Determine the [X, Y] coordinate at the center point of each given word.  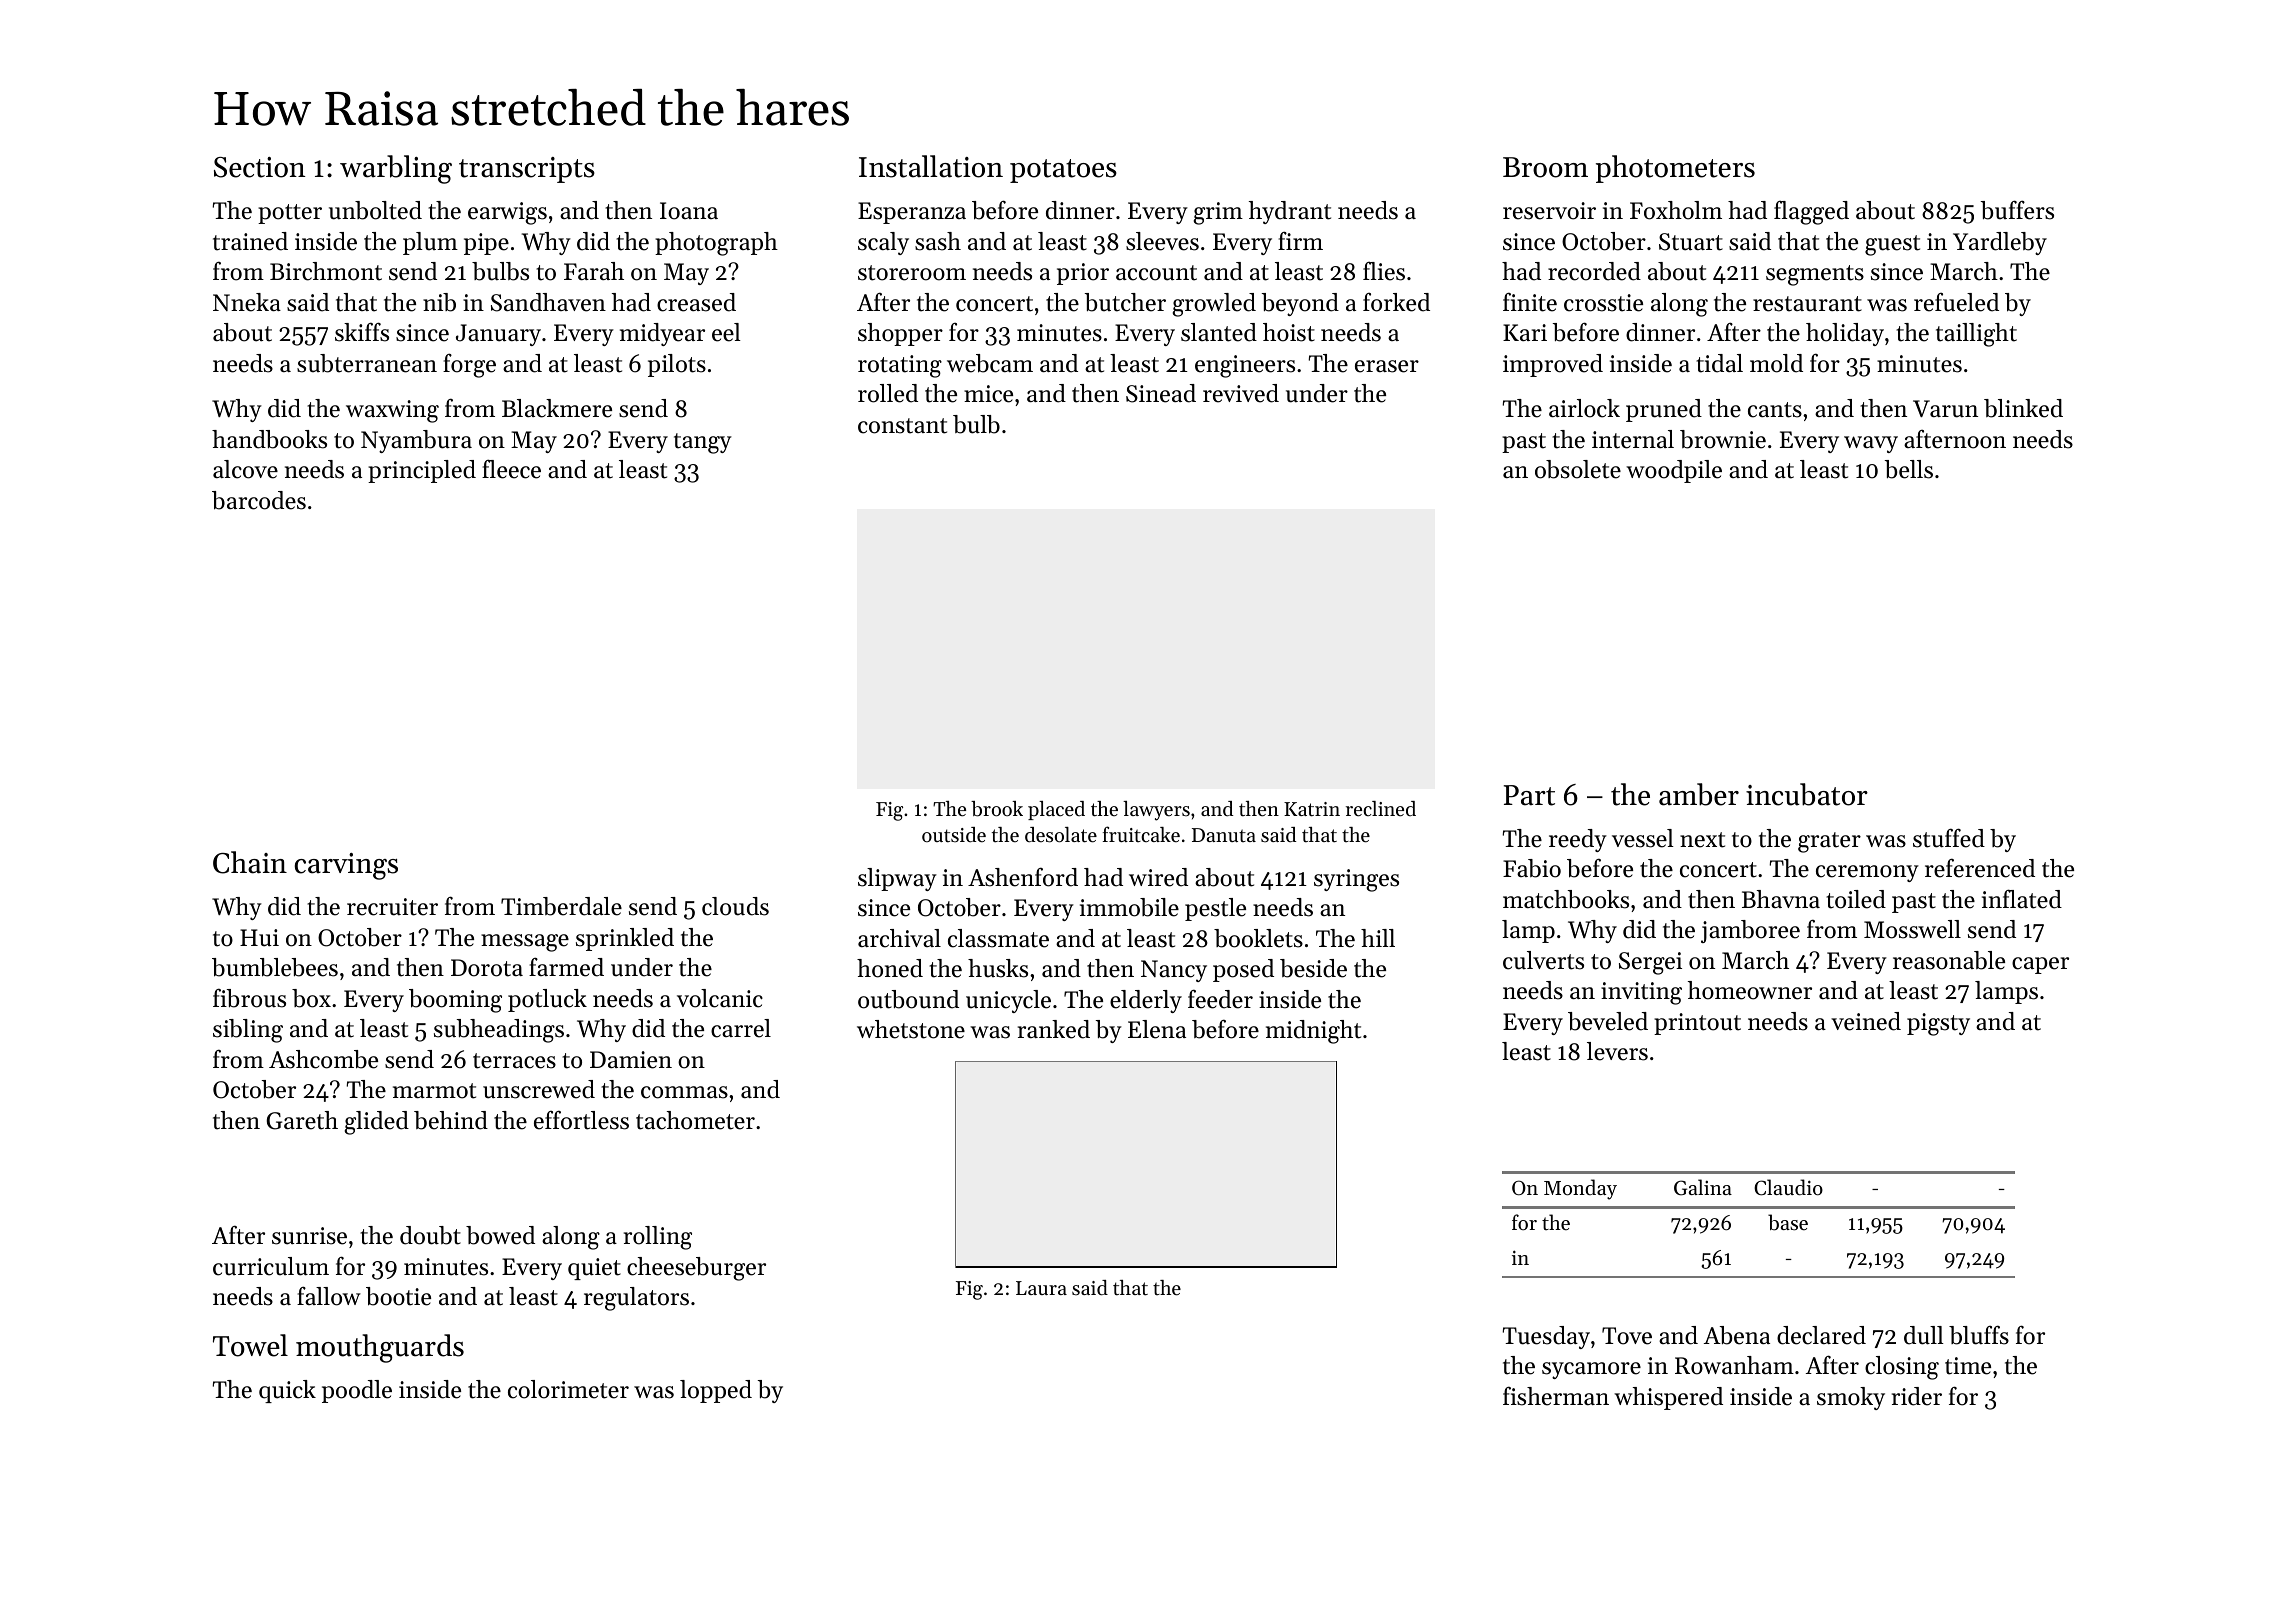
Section [259, 167]
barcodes [259, 500]
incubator [1807, 794]
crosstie [1603, 303]
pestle [1215, 909]
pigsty [1938, 1024]
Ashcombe [323, 1059]
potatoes [1063, 171]
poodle [357, 1391]
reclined [1381, 809]
